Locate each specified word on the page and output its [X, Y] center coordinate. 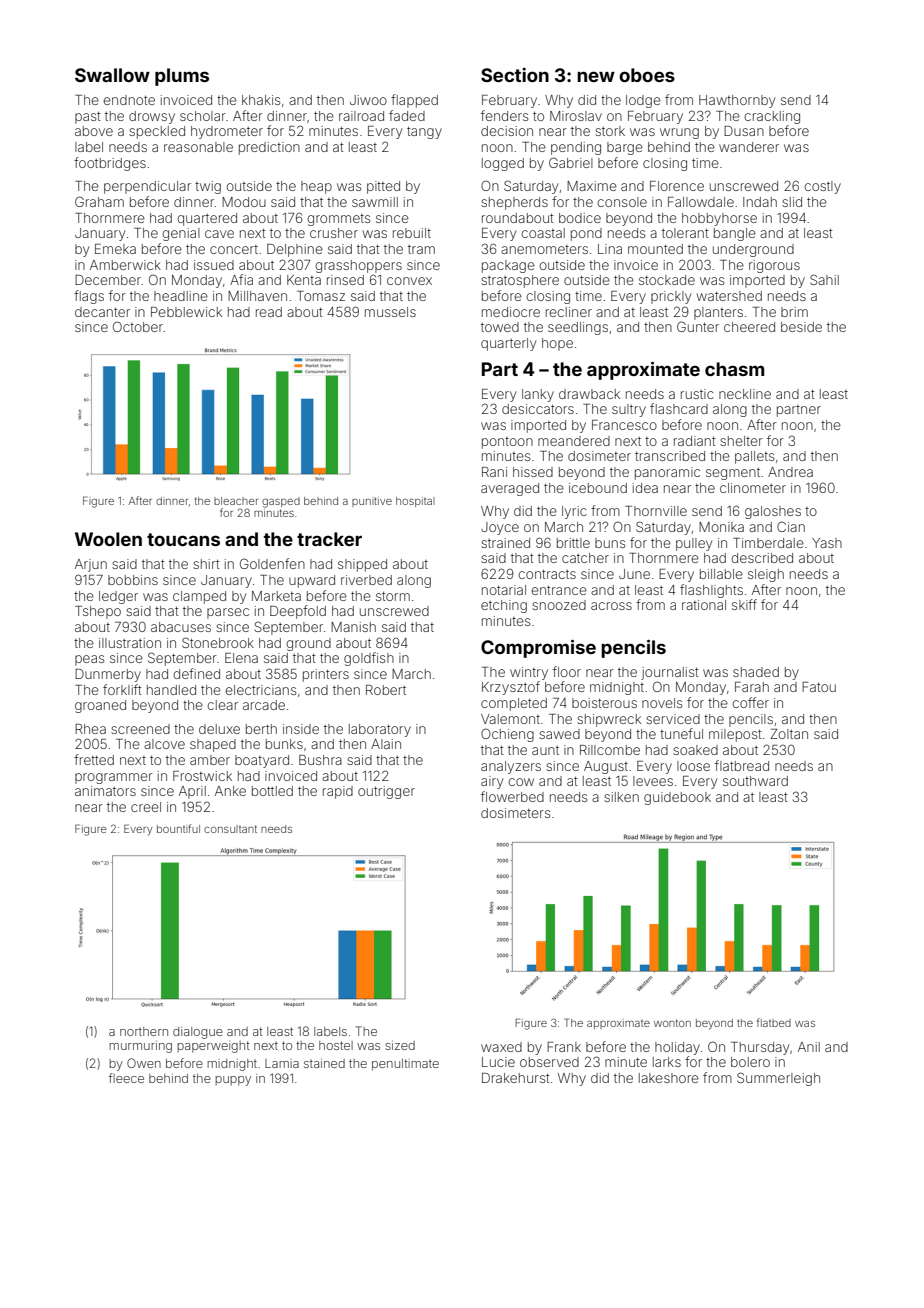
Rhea [90, 729]
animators [105, 791]
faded [407, 115]
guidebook [677, 798]
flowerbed [512, 796]
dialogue [198, 1033]
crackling [772, 117]
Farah [752, 687]
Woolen [108, 539]
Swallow [112, 75]
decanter [102, 312]
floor [567, 671]
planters [718, 313]
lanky [538, 395]
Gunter [698, 326]
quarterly [508, 344]
